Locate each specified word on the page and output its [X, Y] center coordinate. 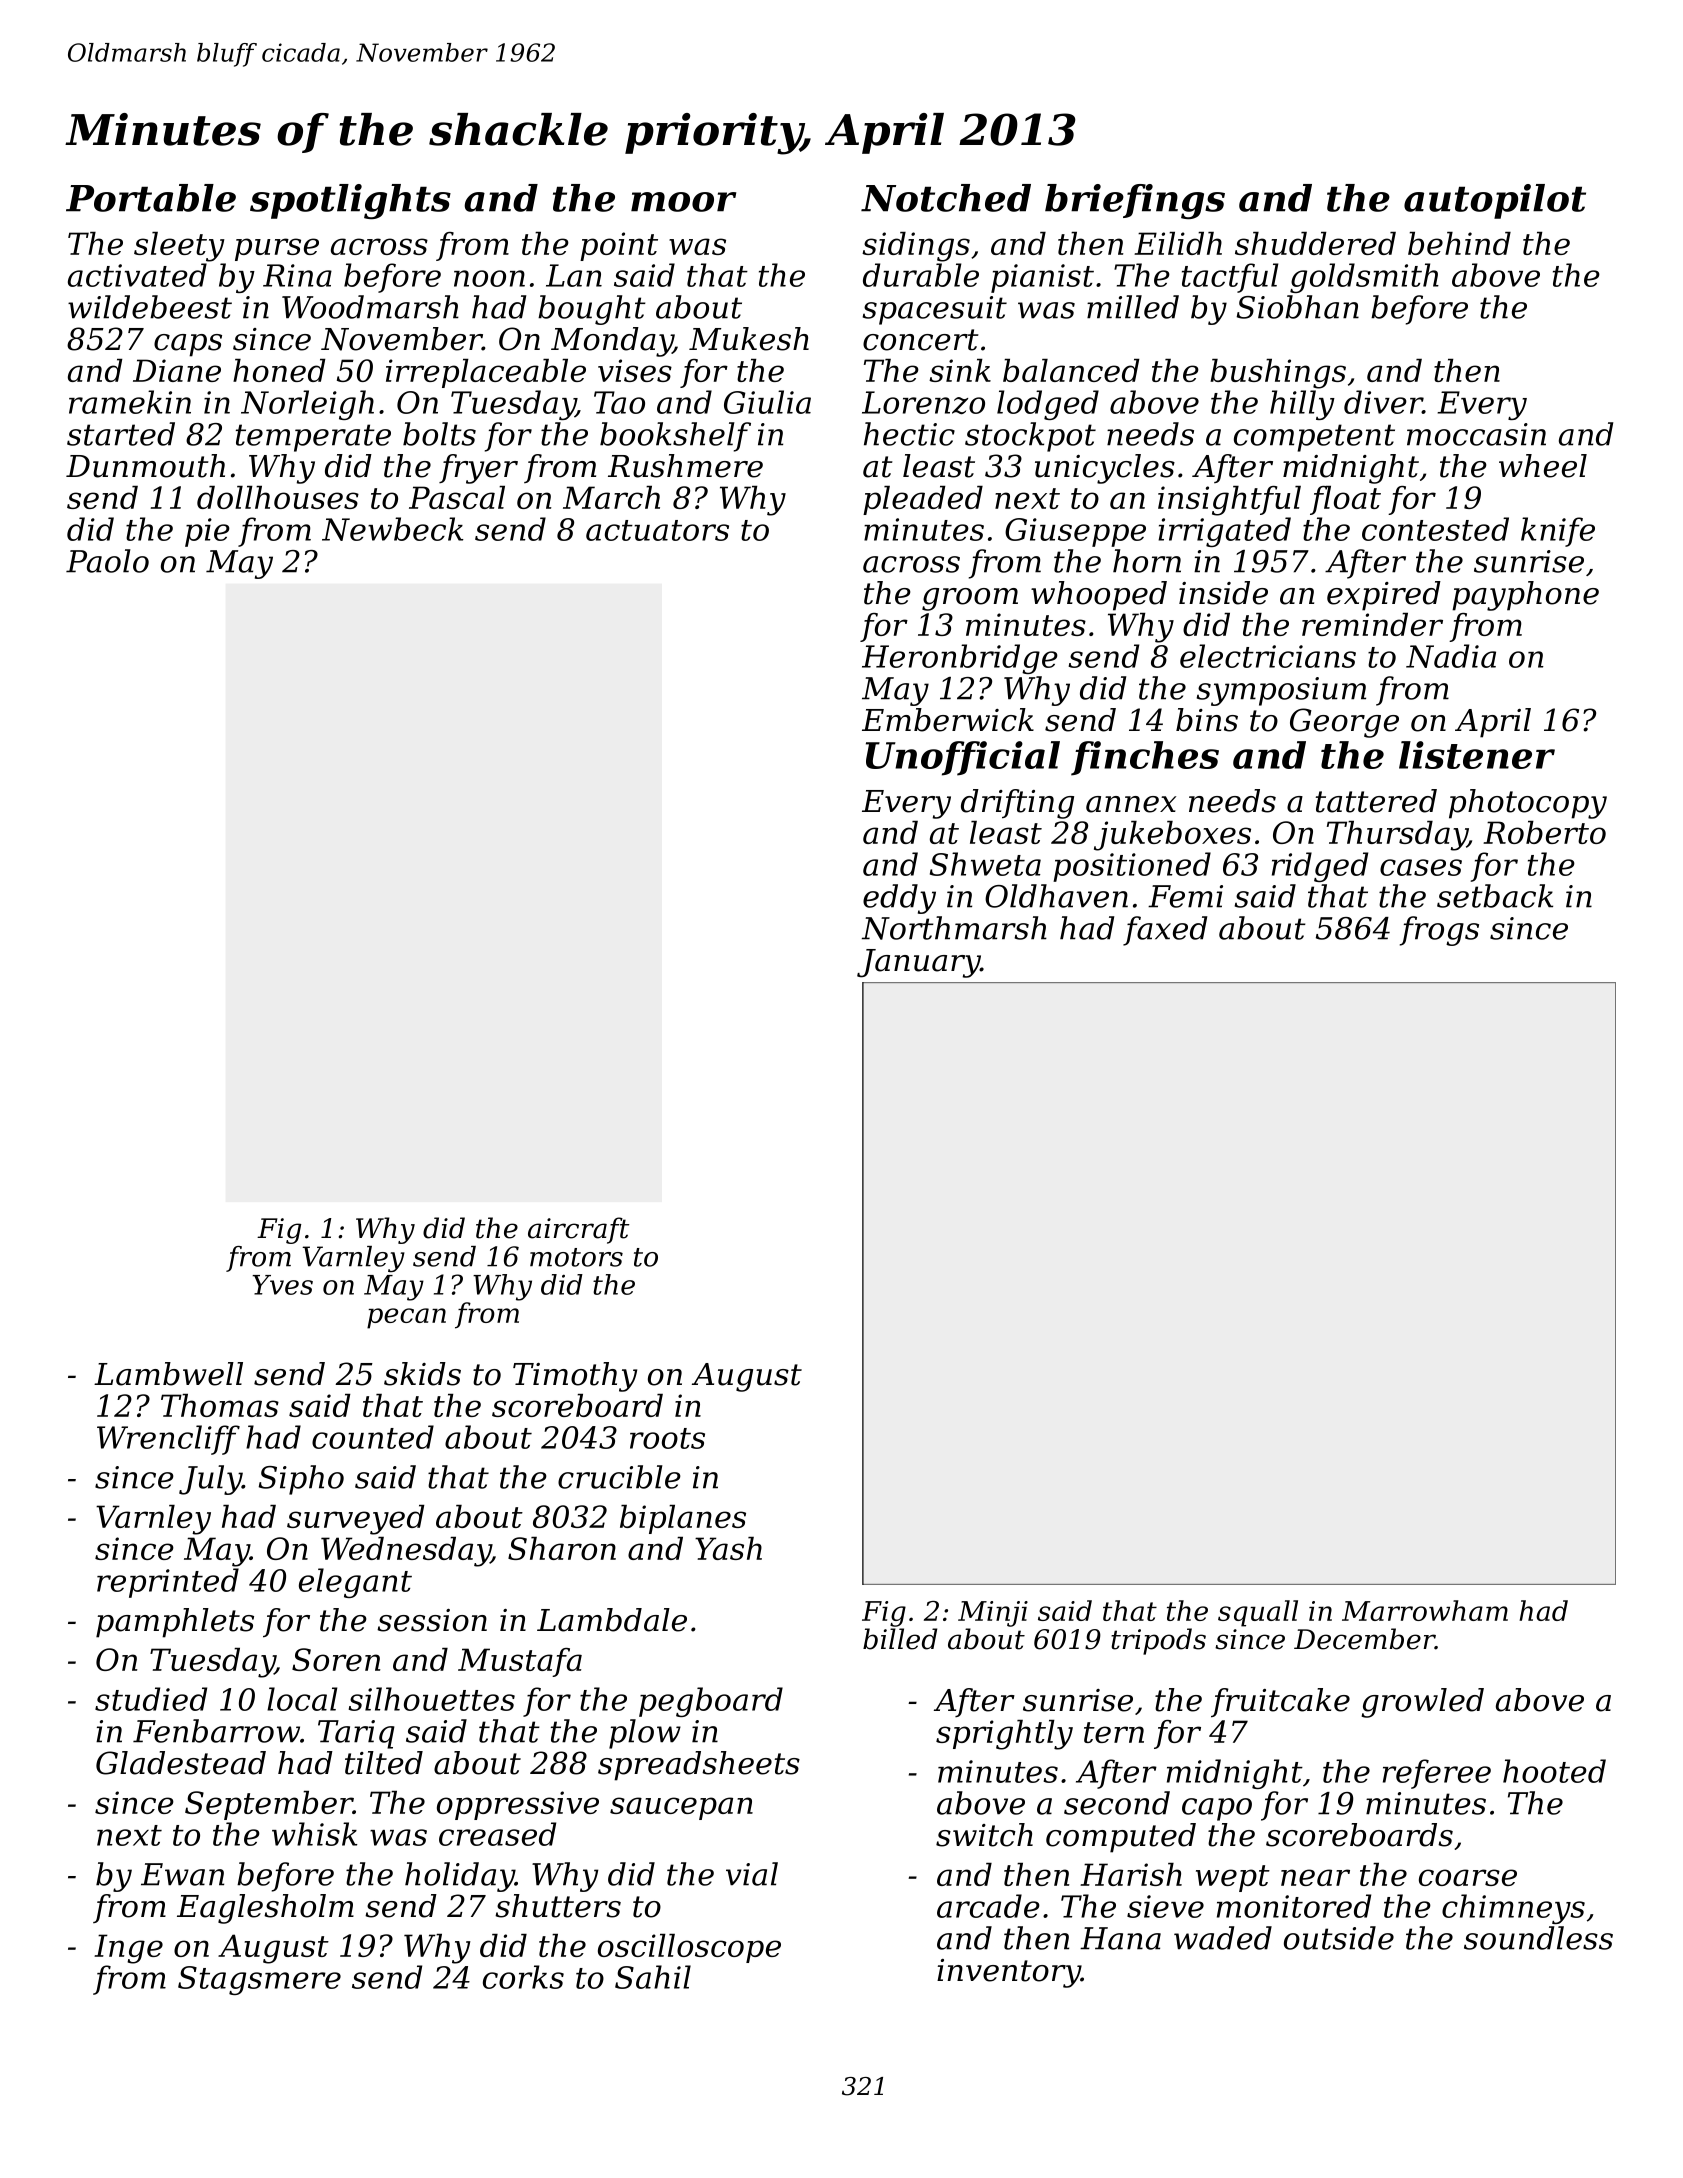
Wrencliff [168, 1440]
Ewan [182, 1874]
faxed [1165, 931]
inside [1223, 593]
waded [1223, 1938]
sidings [916, 247]
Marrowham [1425, 1610]
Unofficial [963, 758]
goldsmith [1364, 278]
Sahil [653, 1977]
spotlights [350, 201]
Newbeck [392, 529]
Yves [282, 1285]
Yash [728, 1548]
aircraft [579, 1230]
